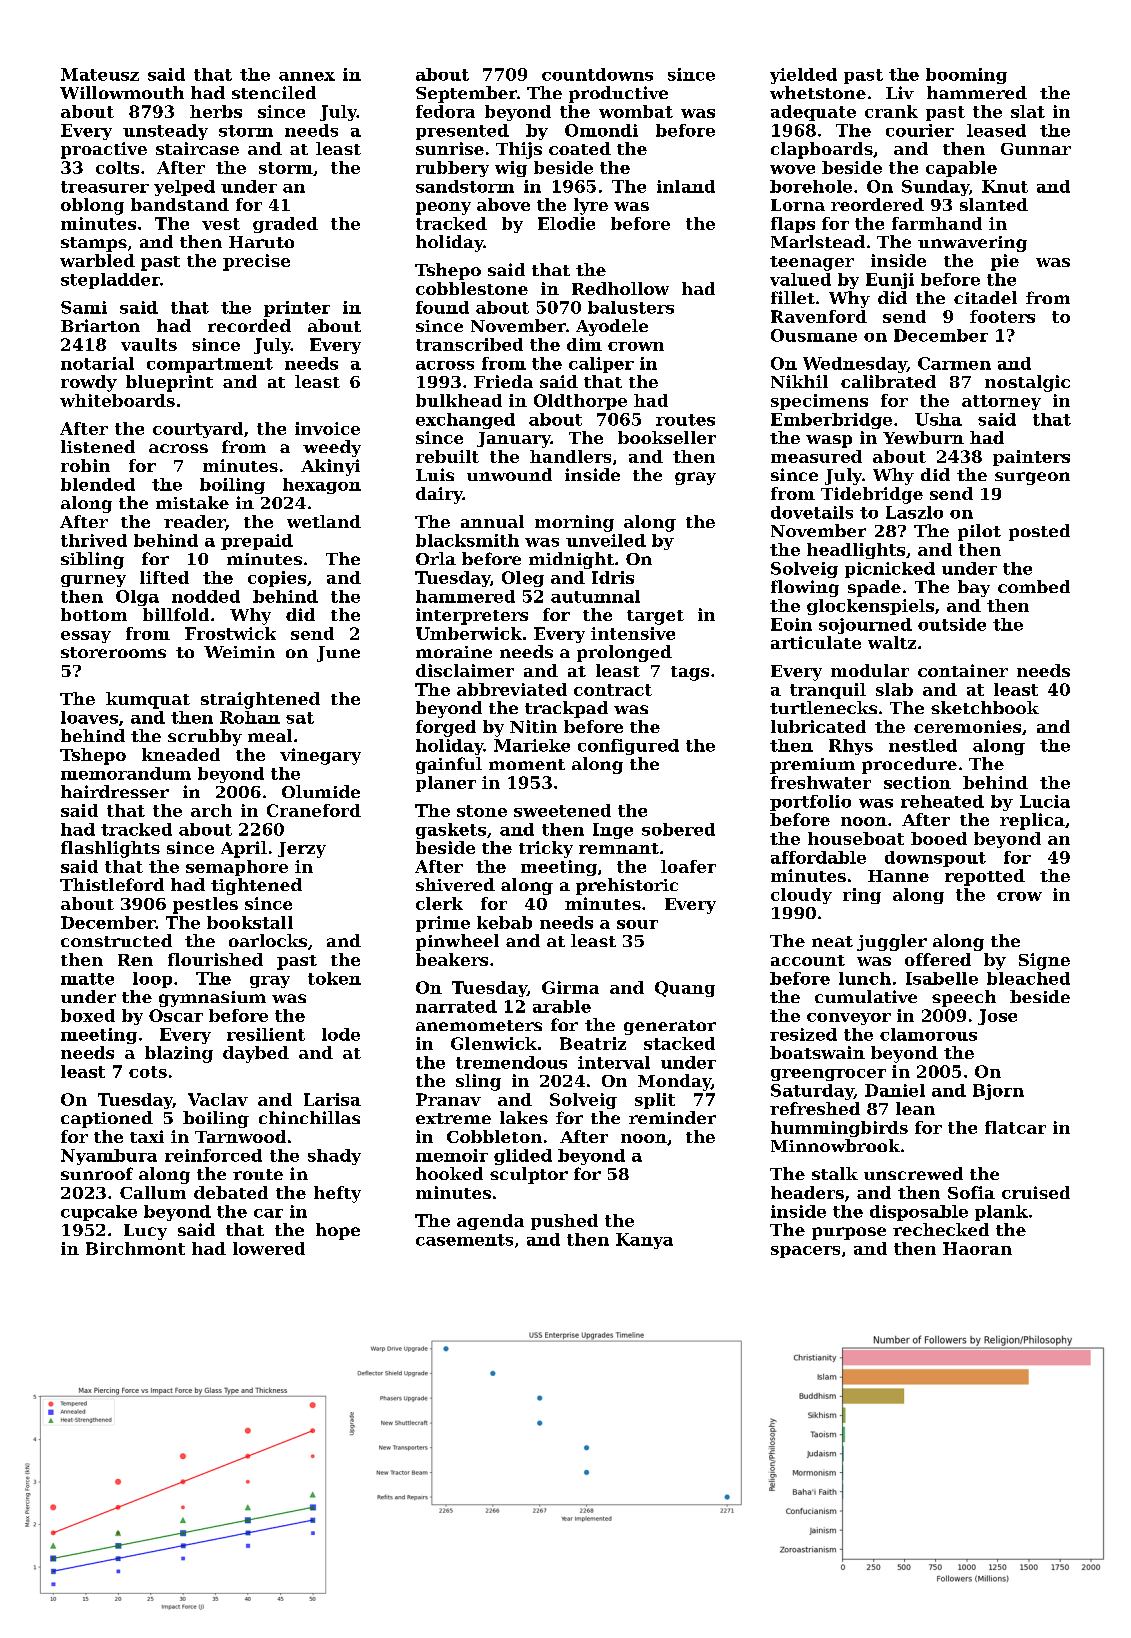 The image size is (1131, 1638). I want to click on shady, so click(334, 1157).
